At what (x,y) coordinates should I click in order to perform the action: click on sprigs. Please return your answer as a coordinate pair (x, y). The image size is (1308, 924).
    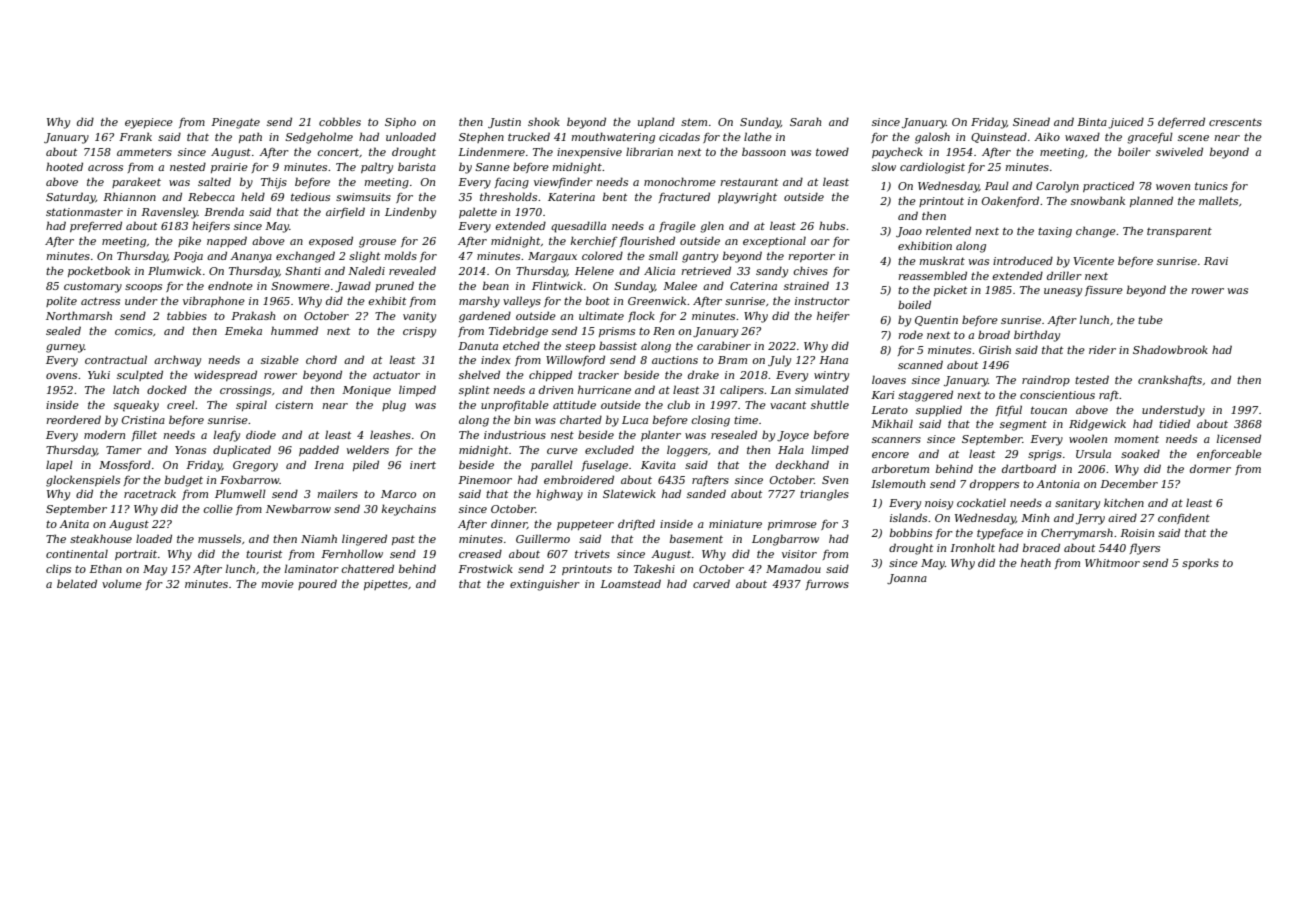
    Looking at the image, I should click on (1045, 455).
